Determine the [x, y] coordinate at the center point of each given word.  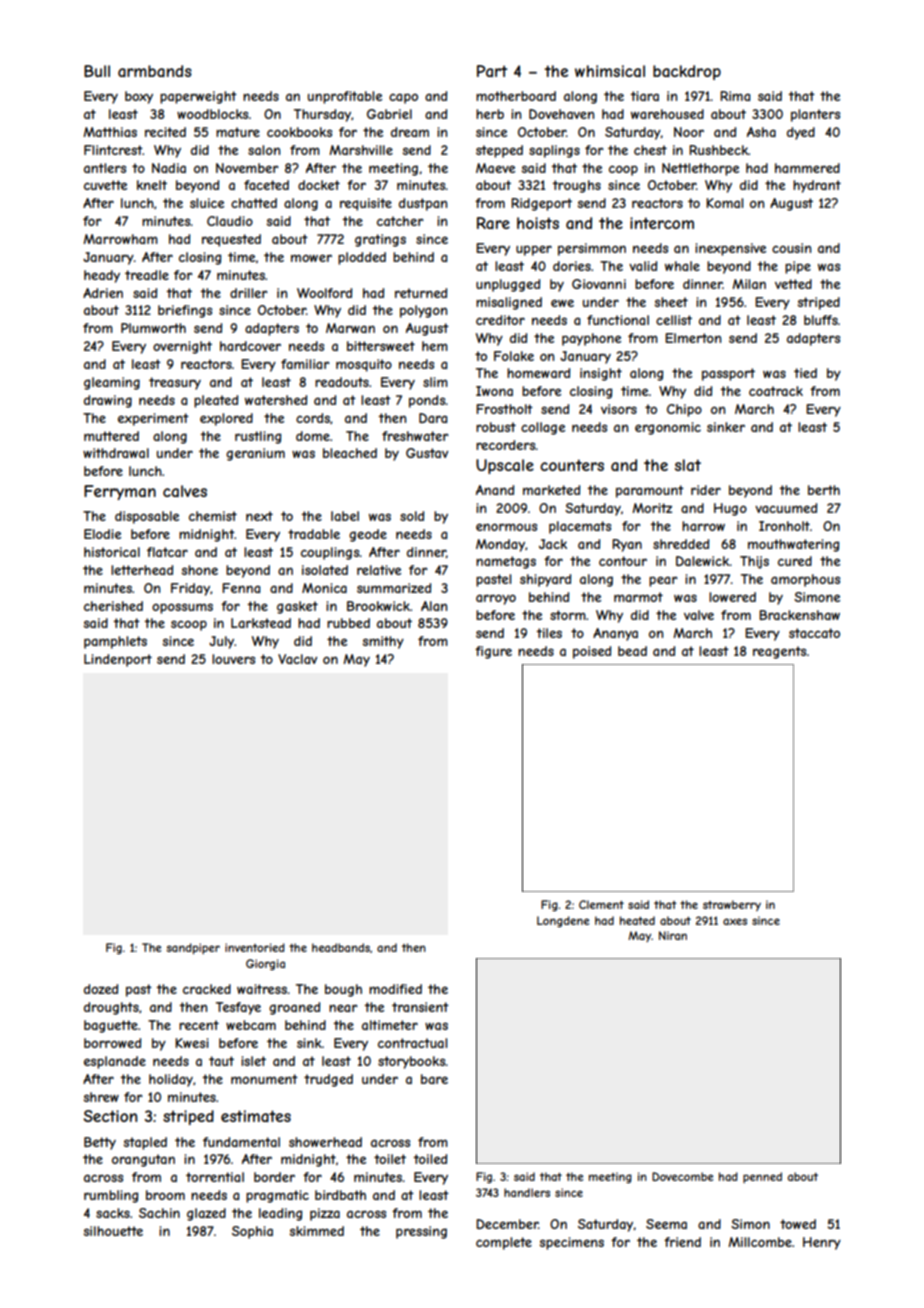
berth [824, 490]
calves [185, 491]
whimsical [610, 71]
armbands [155, 71]
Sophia [252, 1232]
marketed [551, 490]
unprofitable [345, 97]
